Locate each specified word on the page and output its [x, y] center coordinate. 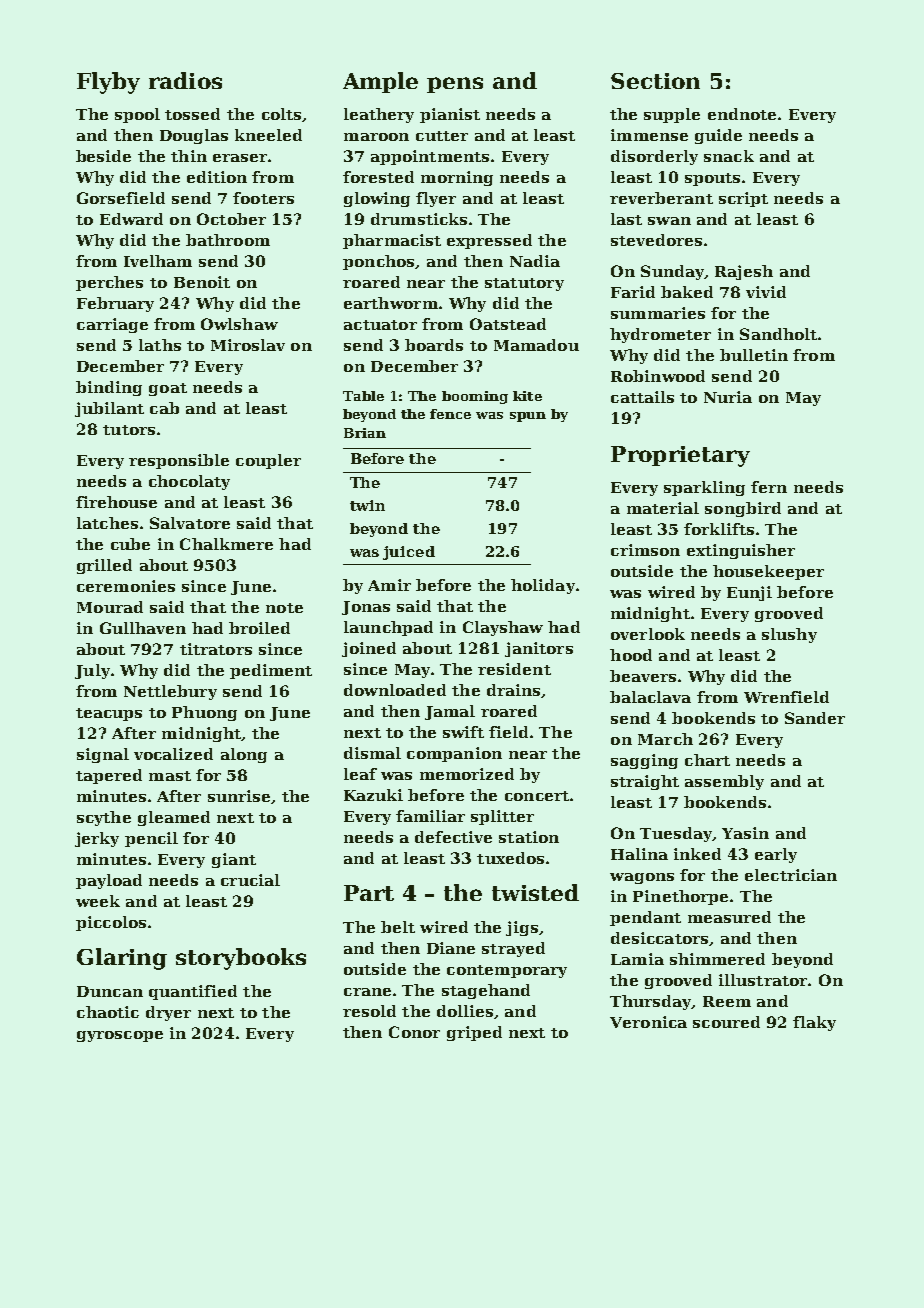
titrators [216, 649]
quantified [193, 992]
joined [369, 649]
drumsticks [419, 219]
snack [729, 156]
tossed [192, 114]
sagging [644, 761]
